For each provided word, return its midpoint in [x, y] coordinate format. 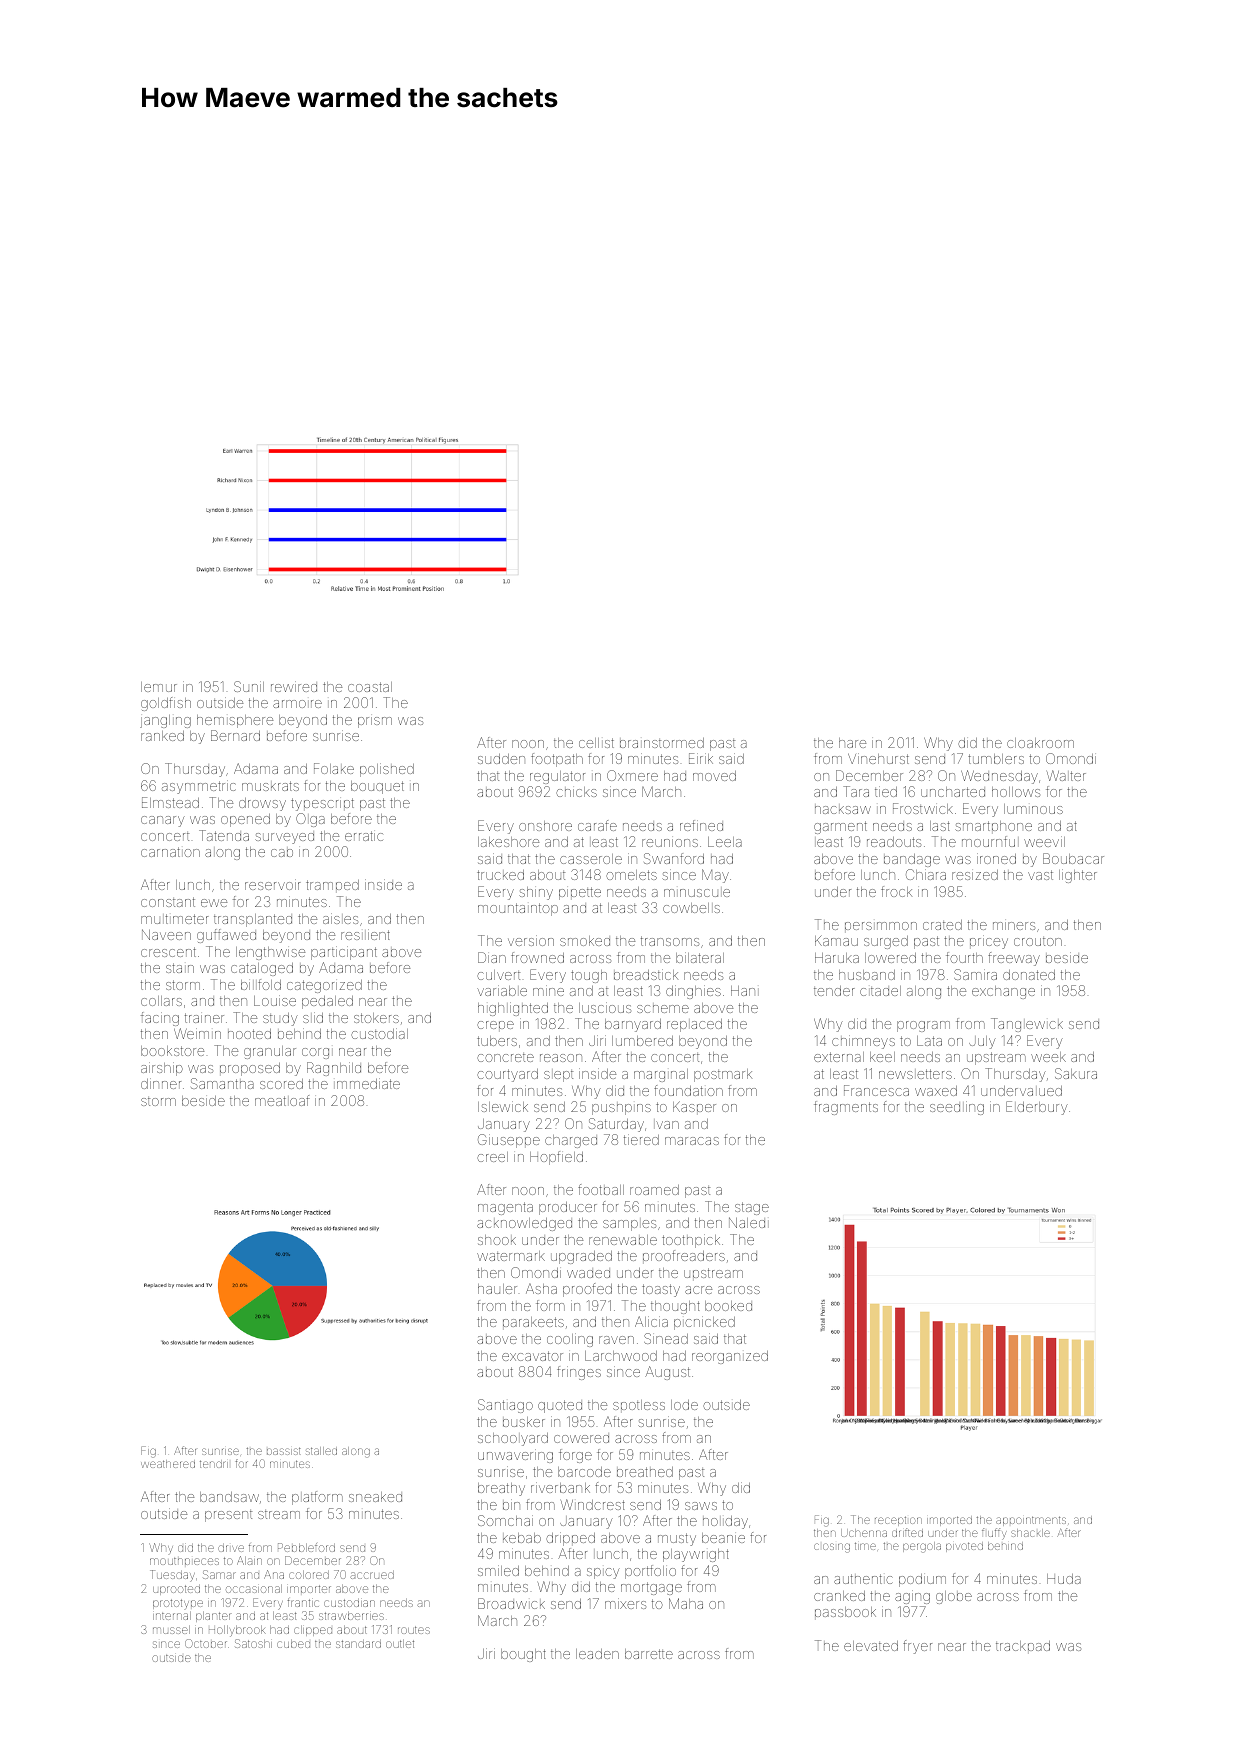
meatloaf [282, 1100]
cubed [293, 1644]
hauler [497, 1289]
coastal [370, 687]
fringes [579, 1373]
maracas [692, 1141]
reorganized [730, 1357]
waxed [936, 1091]
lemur [159, 687]
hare [852, 743]
